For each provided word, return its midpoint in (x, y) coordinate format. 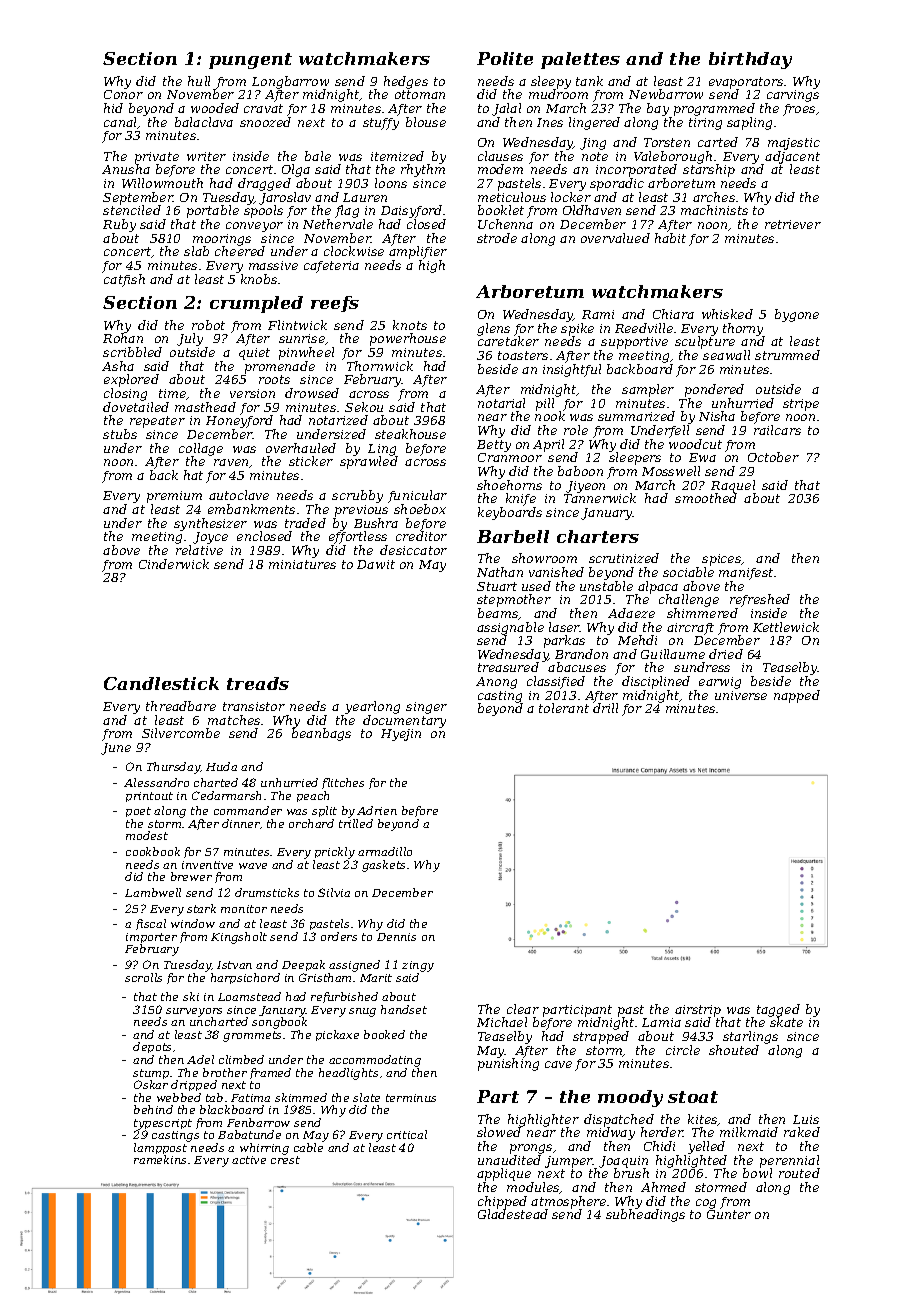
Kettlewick (786, 627)
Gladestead (513, 1214)
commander (248, 810)
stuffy (381, 124)
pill (545, 404)
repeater (157, 422)
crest (285, 1160)
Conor (123, 94)
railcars (777, 430)
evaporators (746, 83)
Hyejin (401, 735)
